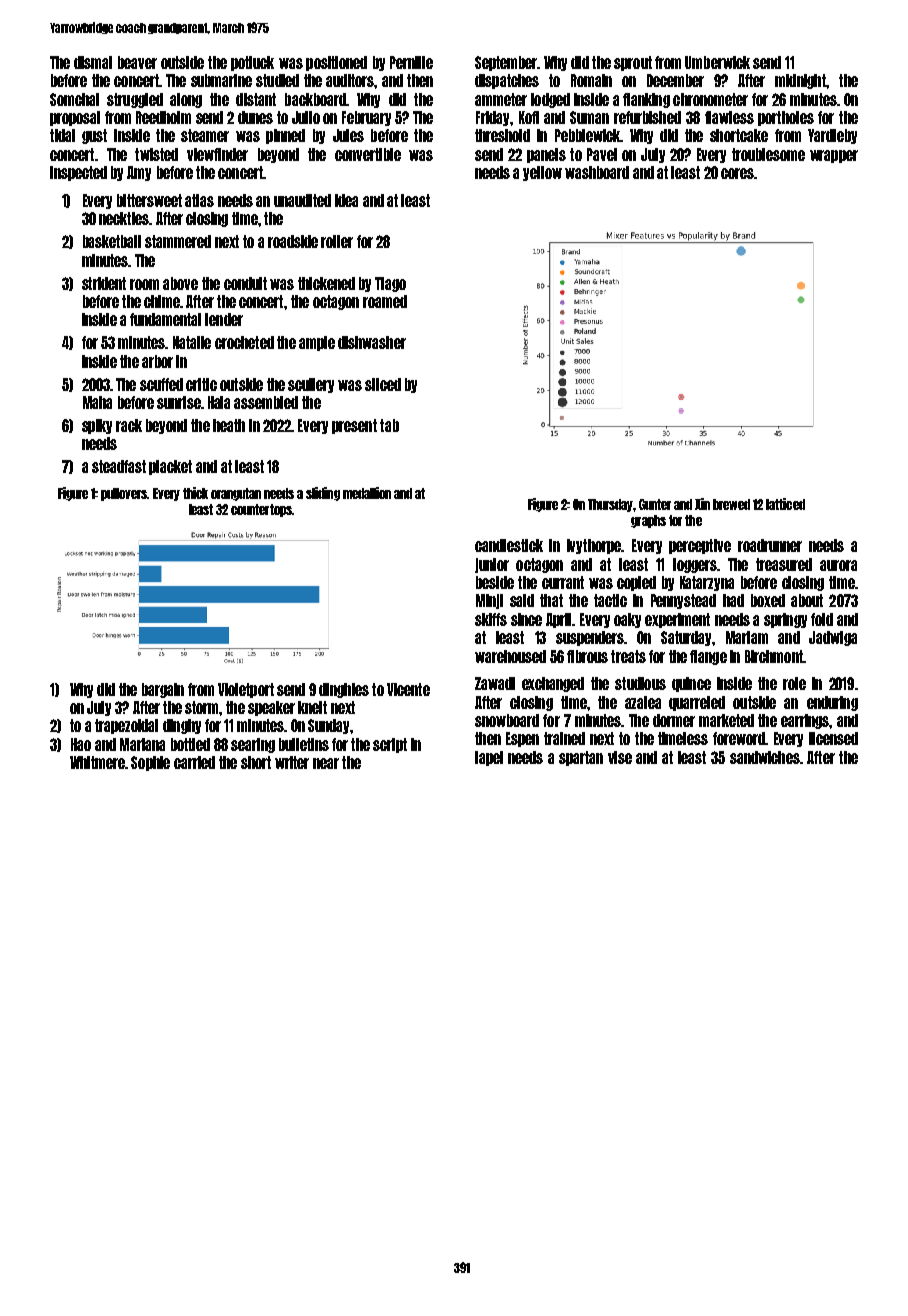  What do you see at coordinates (129, 425) in the screenshot?
I see `rack` at bounding box center [129, 425].
